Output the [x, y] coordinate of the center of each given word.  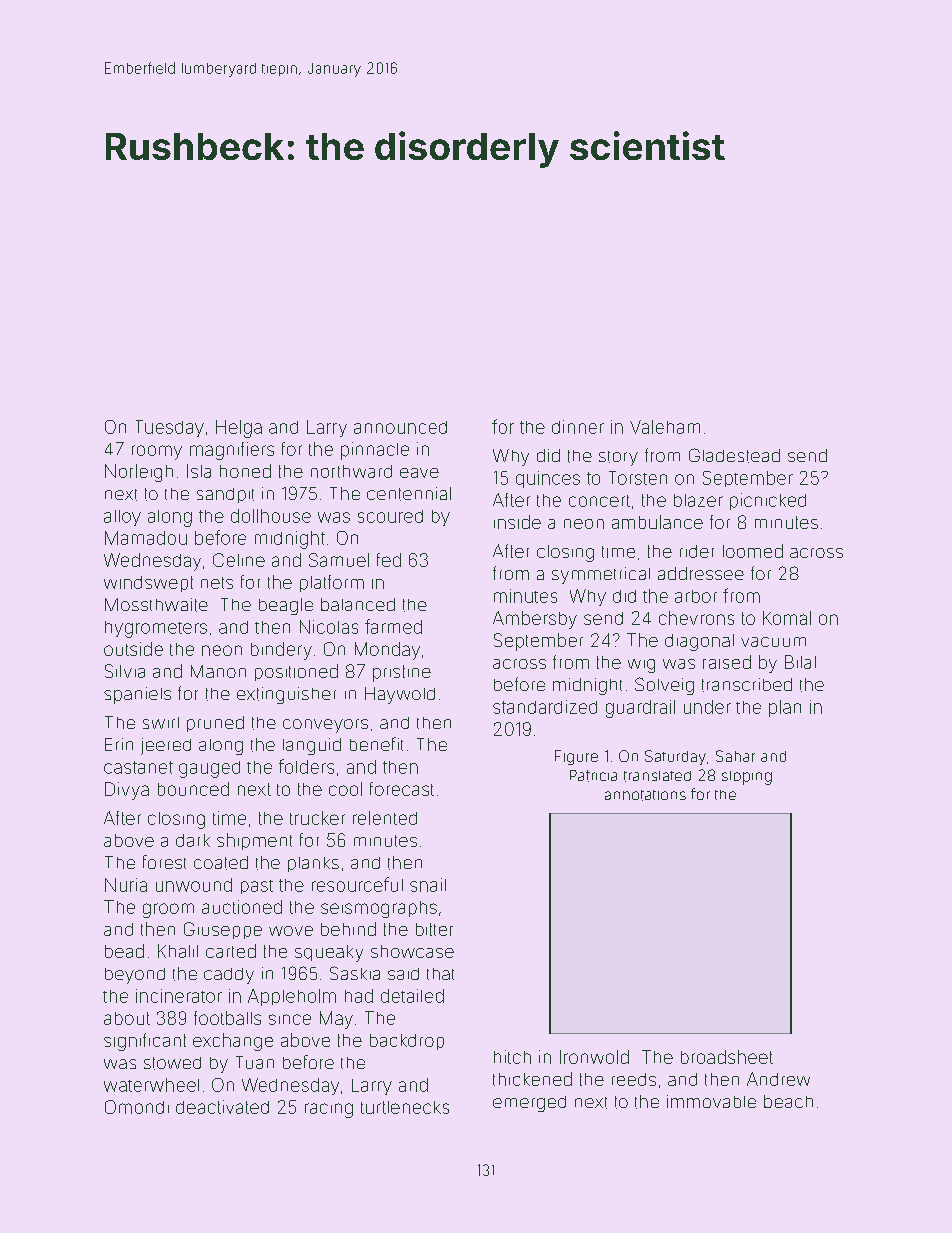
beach [788, 1101]
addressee [701, 573]
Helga [239, 429]
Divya [127, 791]
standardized [545, 707]
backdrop [407, 1042]
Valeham [665, 427]
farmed [393, 626]
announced [400, 427]
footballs [227, 1018]
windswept [148, 584]
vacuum [773, 642]
